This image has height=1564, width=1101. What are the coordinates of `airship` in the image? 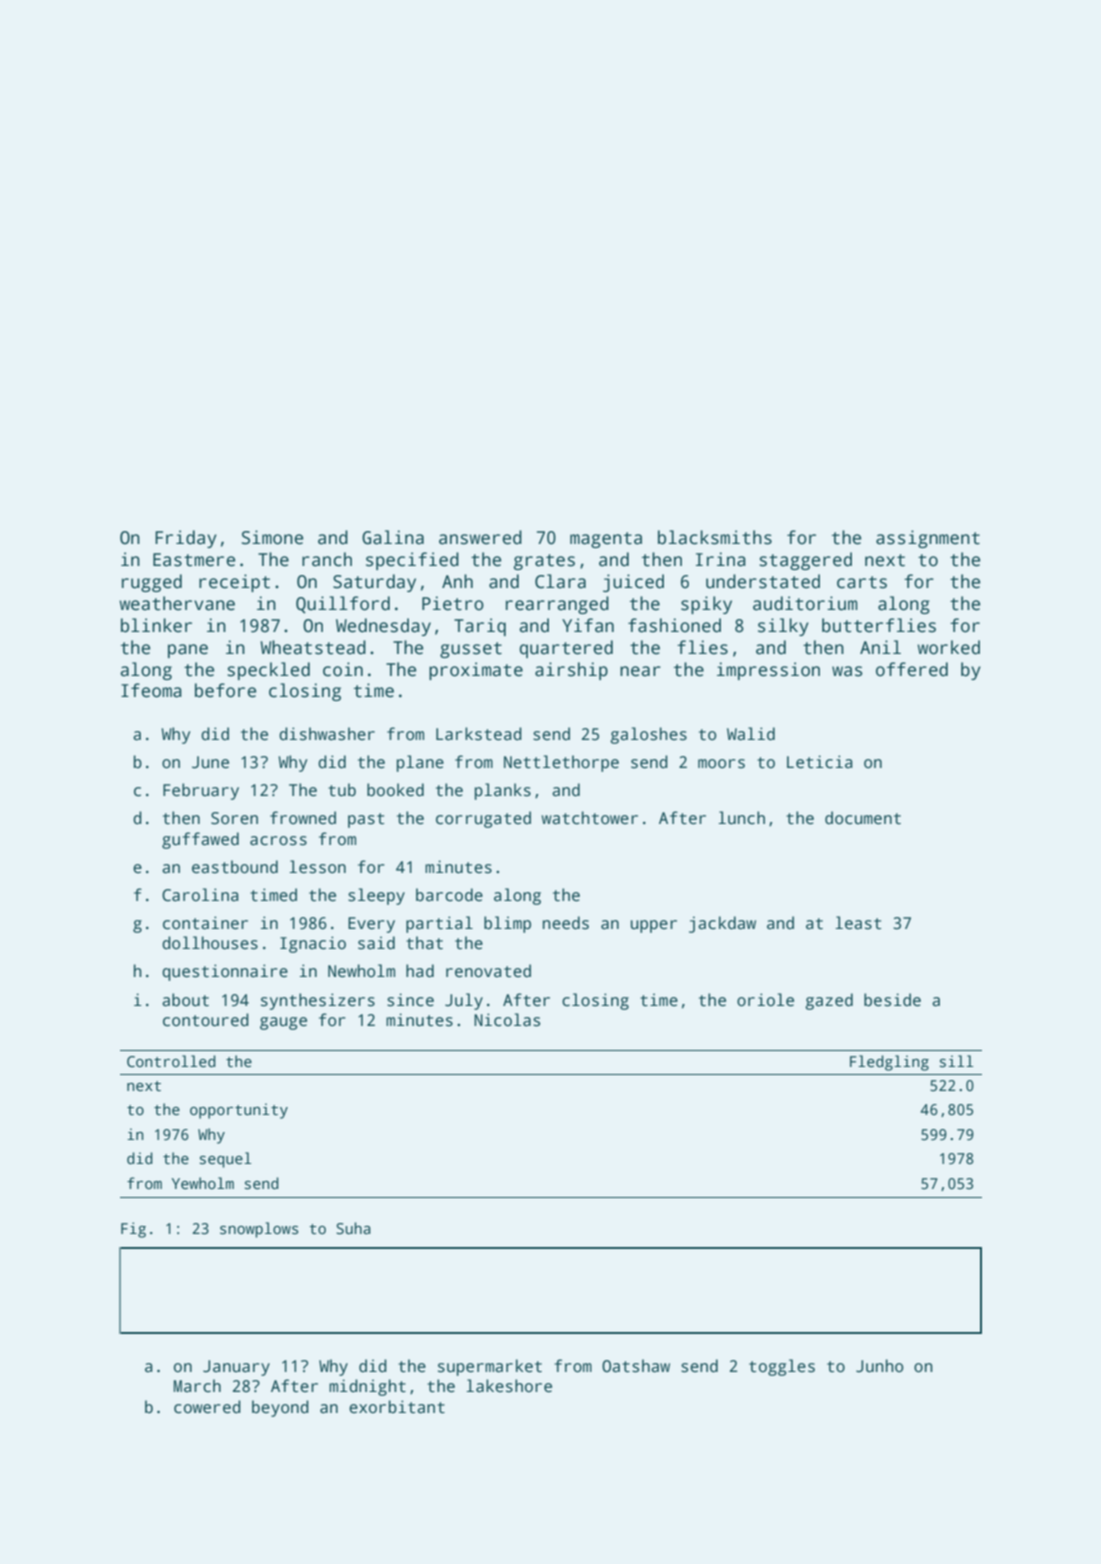 It's located at (571, 671).
